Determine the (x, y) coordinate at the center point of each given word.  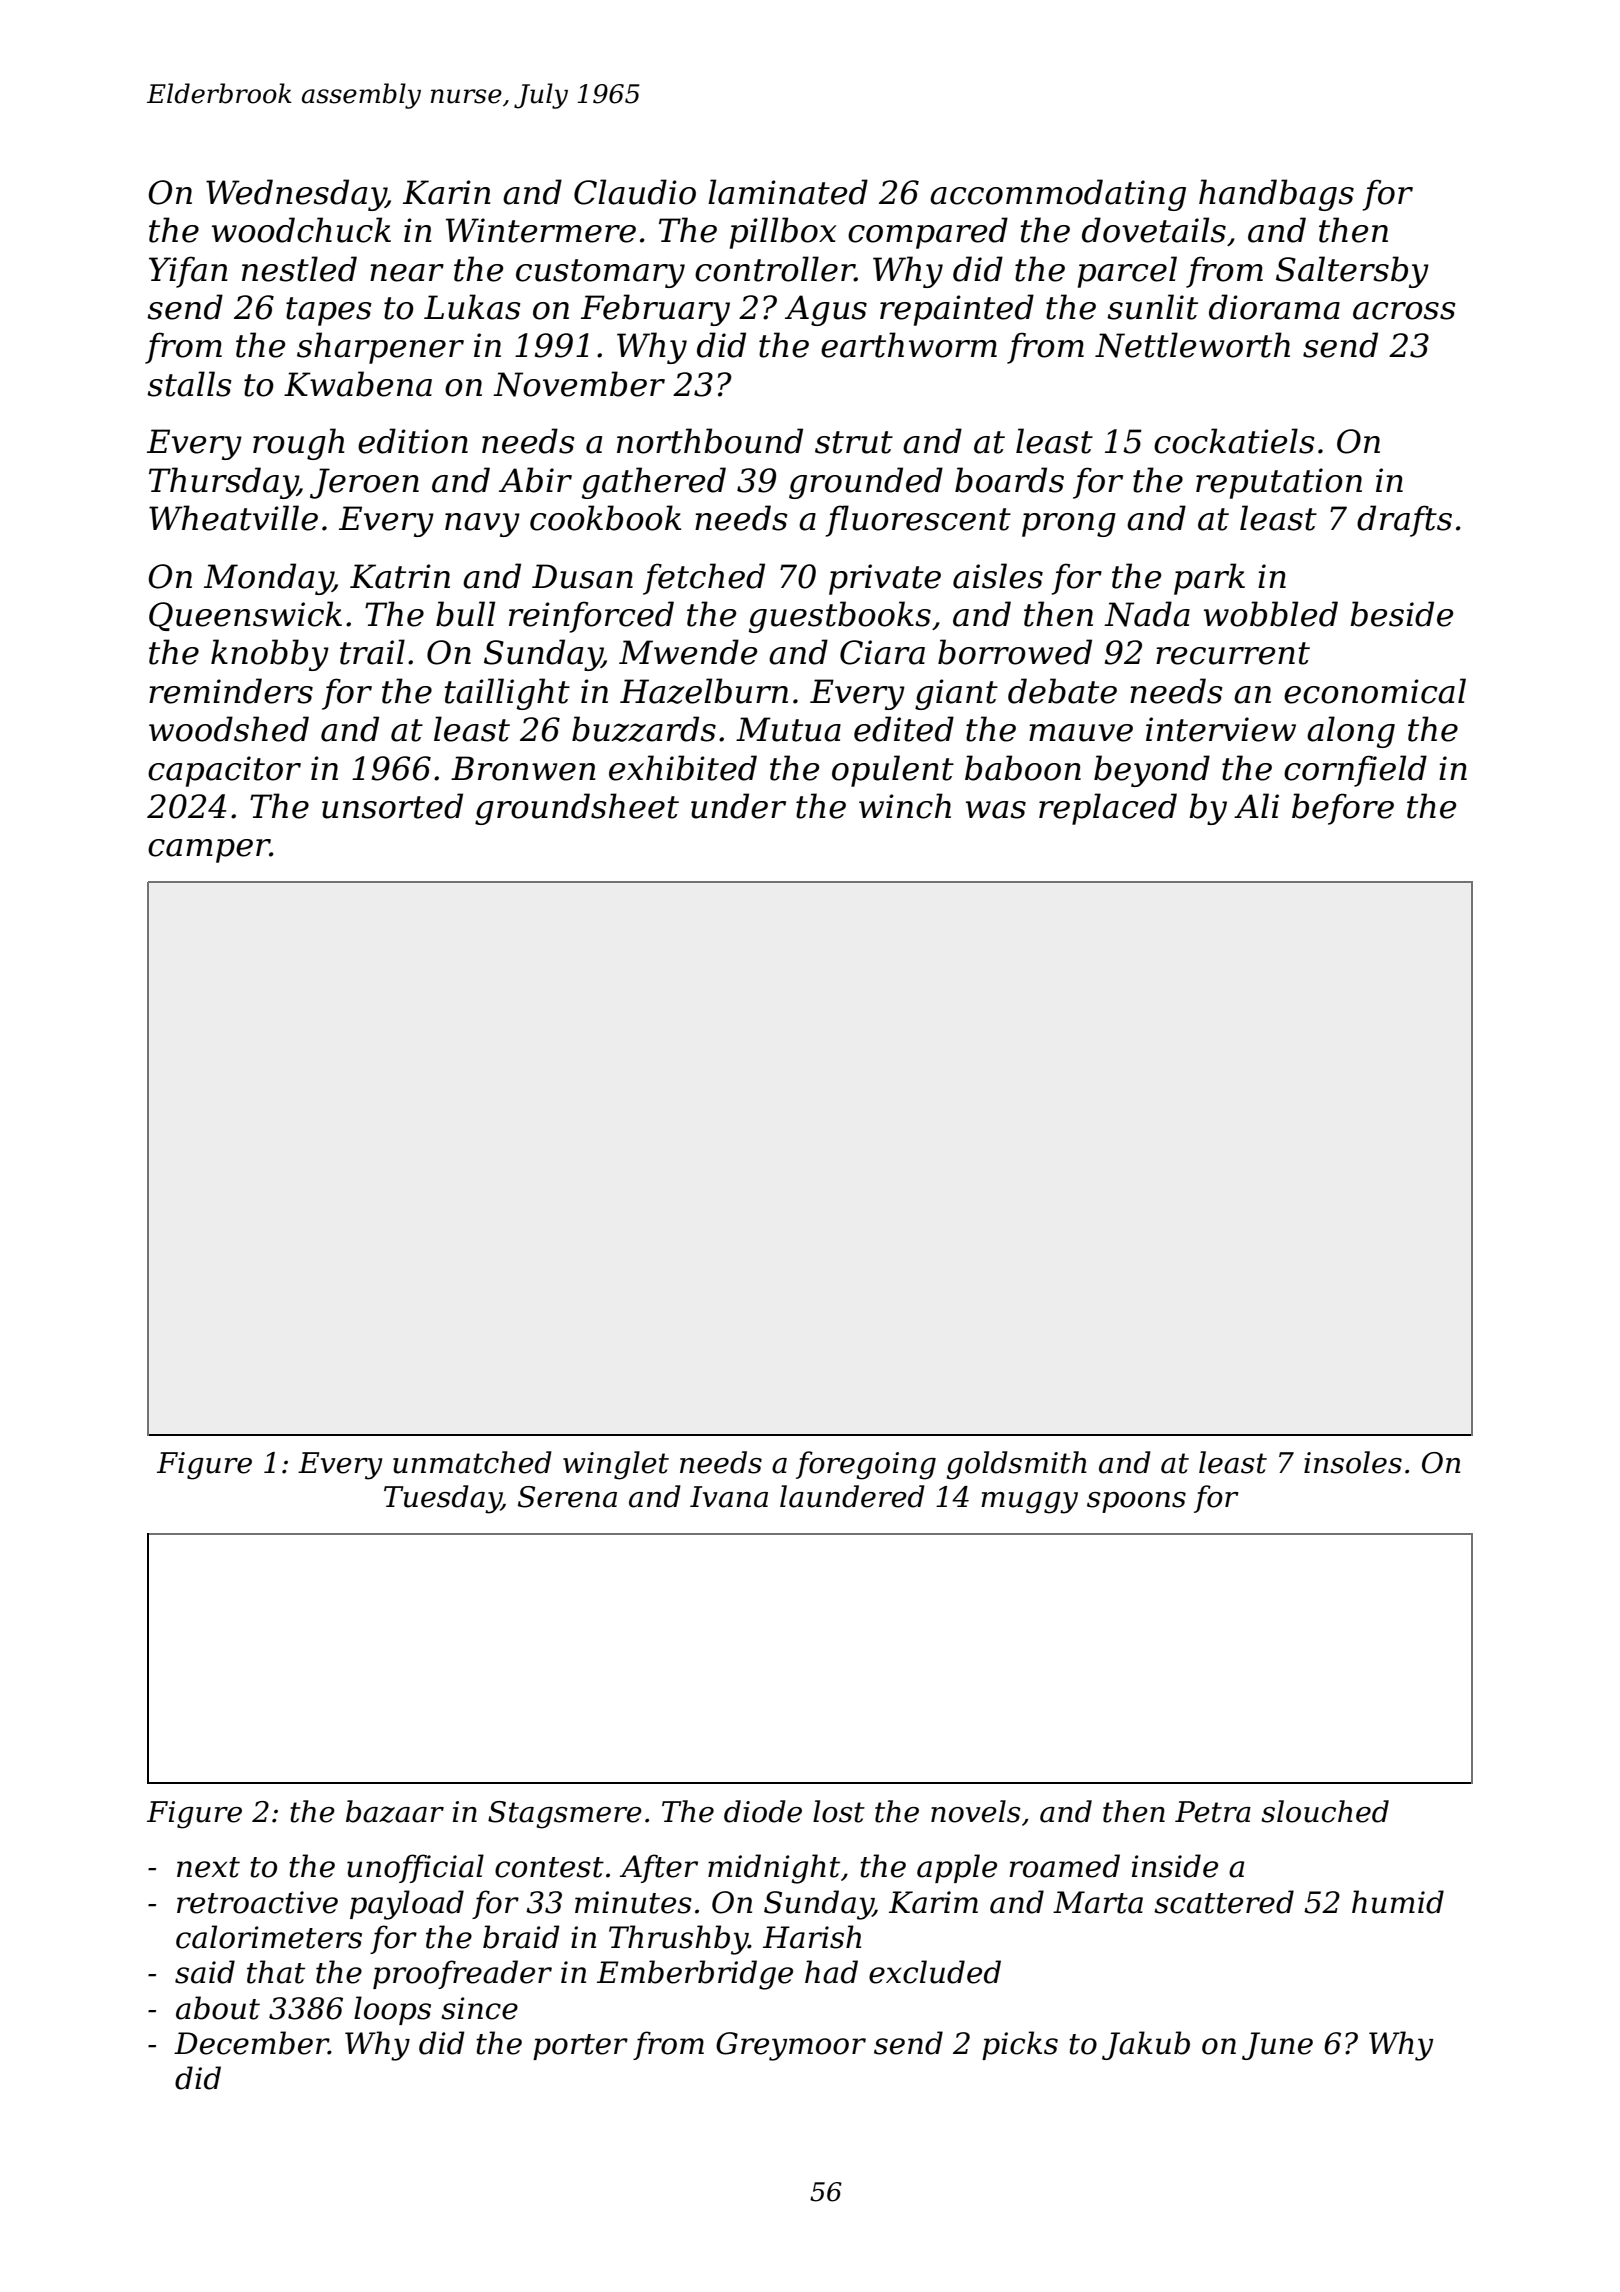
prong (1069, 525)
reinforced (591, 617)
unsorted (392, 806)
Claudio (635, 192)
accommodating (1058, 195)
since (479, 2008)
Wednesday (296, 195)
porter (580, 2047)
